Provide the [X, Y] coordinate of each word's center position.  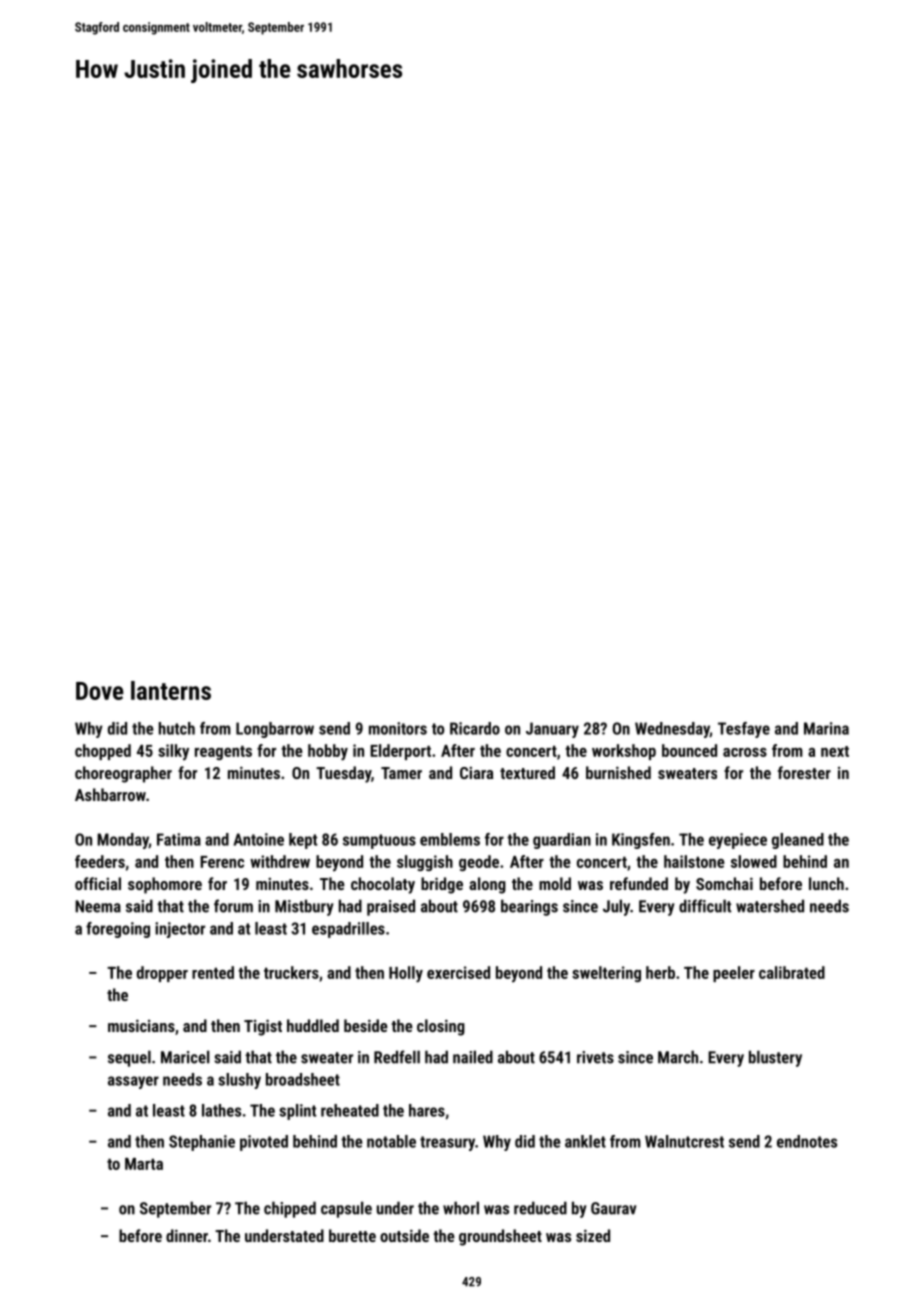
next [835, 751]
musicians [141, 1025]
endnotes [807, 1141]
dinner [187, 1235]
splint [298, 1112]
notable [391, 1141]
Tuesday [343, 774]
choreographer [123, 774]
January [552, 730]
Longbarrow [275, 730]
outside [404, 1235]
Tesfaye [744, 730]
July [616, 907]
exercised [458, 972]
